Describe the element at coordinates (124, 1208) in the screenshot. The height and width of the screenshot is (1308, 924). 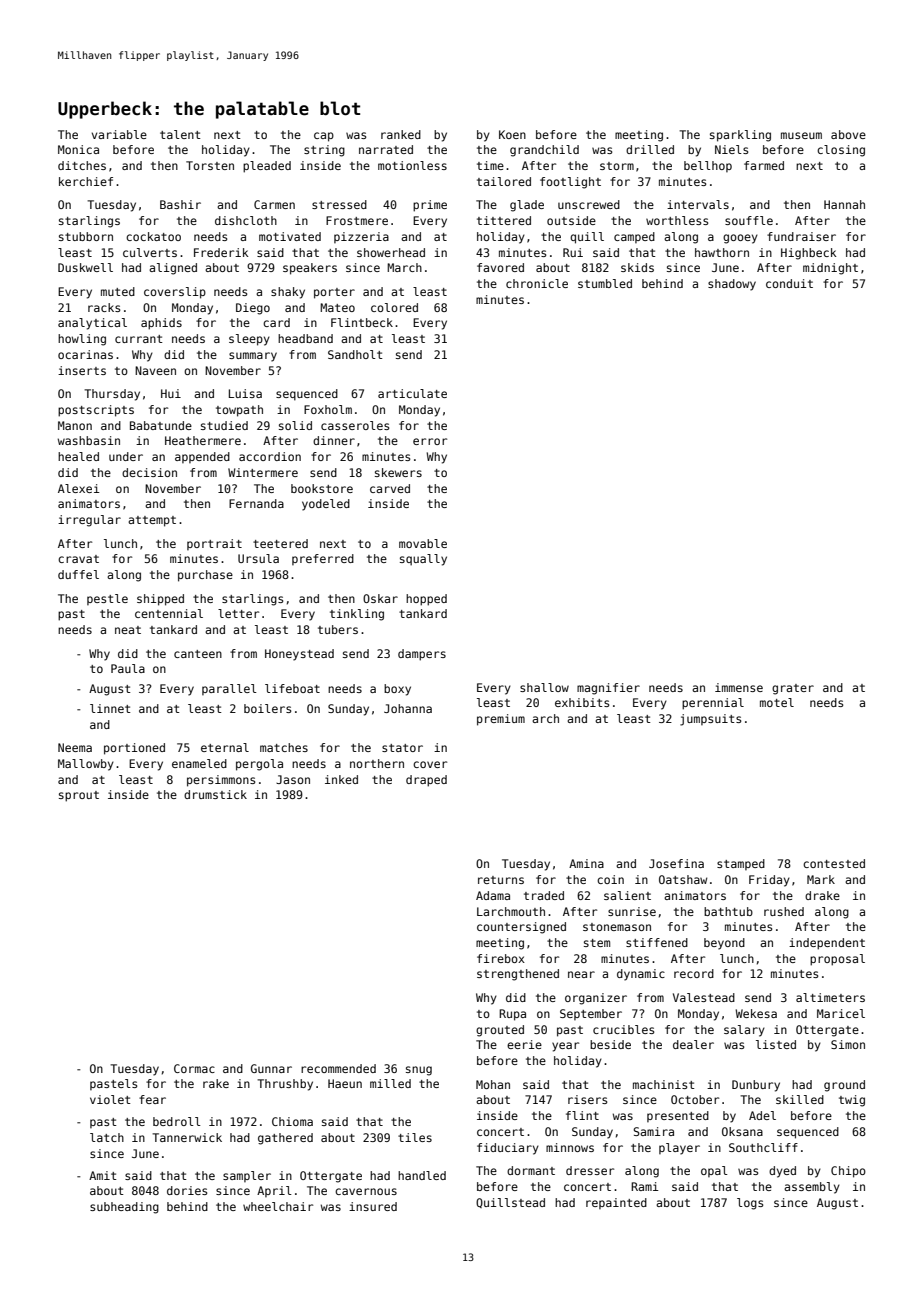
I see `subheading` at that location.
